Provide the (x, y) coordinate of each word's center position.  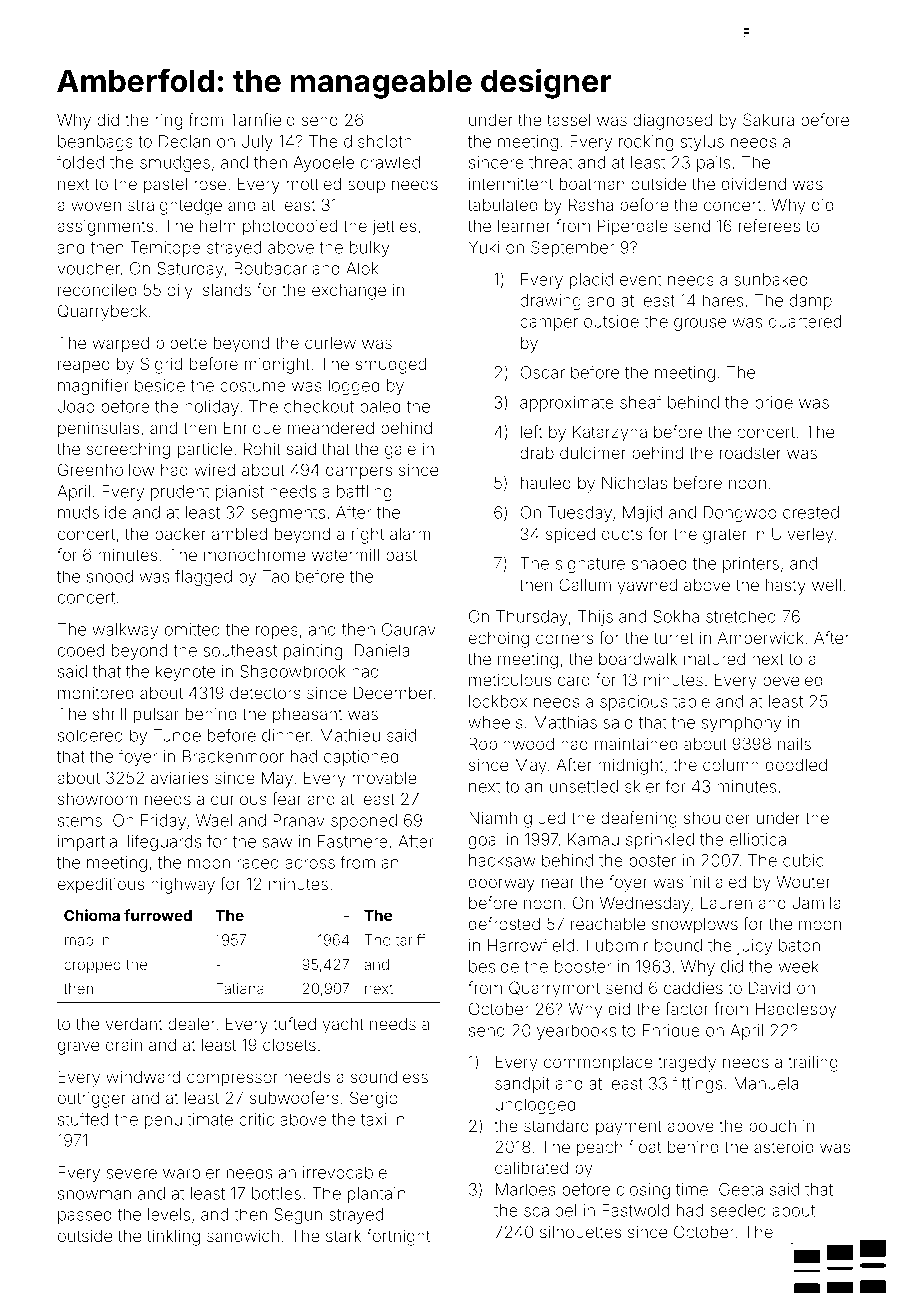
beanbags (95, 143)
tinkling (173, 1237)
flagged (203, 577)
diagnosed (672, 121)
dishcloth (378, 141)
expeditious (101, 885)
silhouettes (580, 1231)
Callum (585, 584)
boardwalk (638, 658)
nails (794, 743)
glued (544, 820)
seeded (738, 1210)
